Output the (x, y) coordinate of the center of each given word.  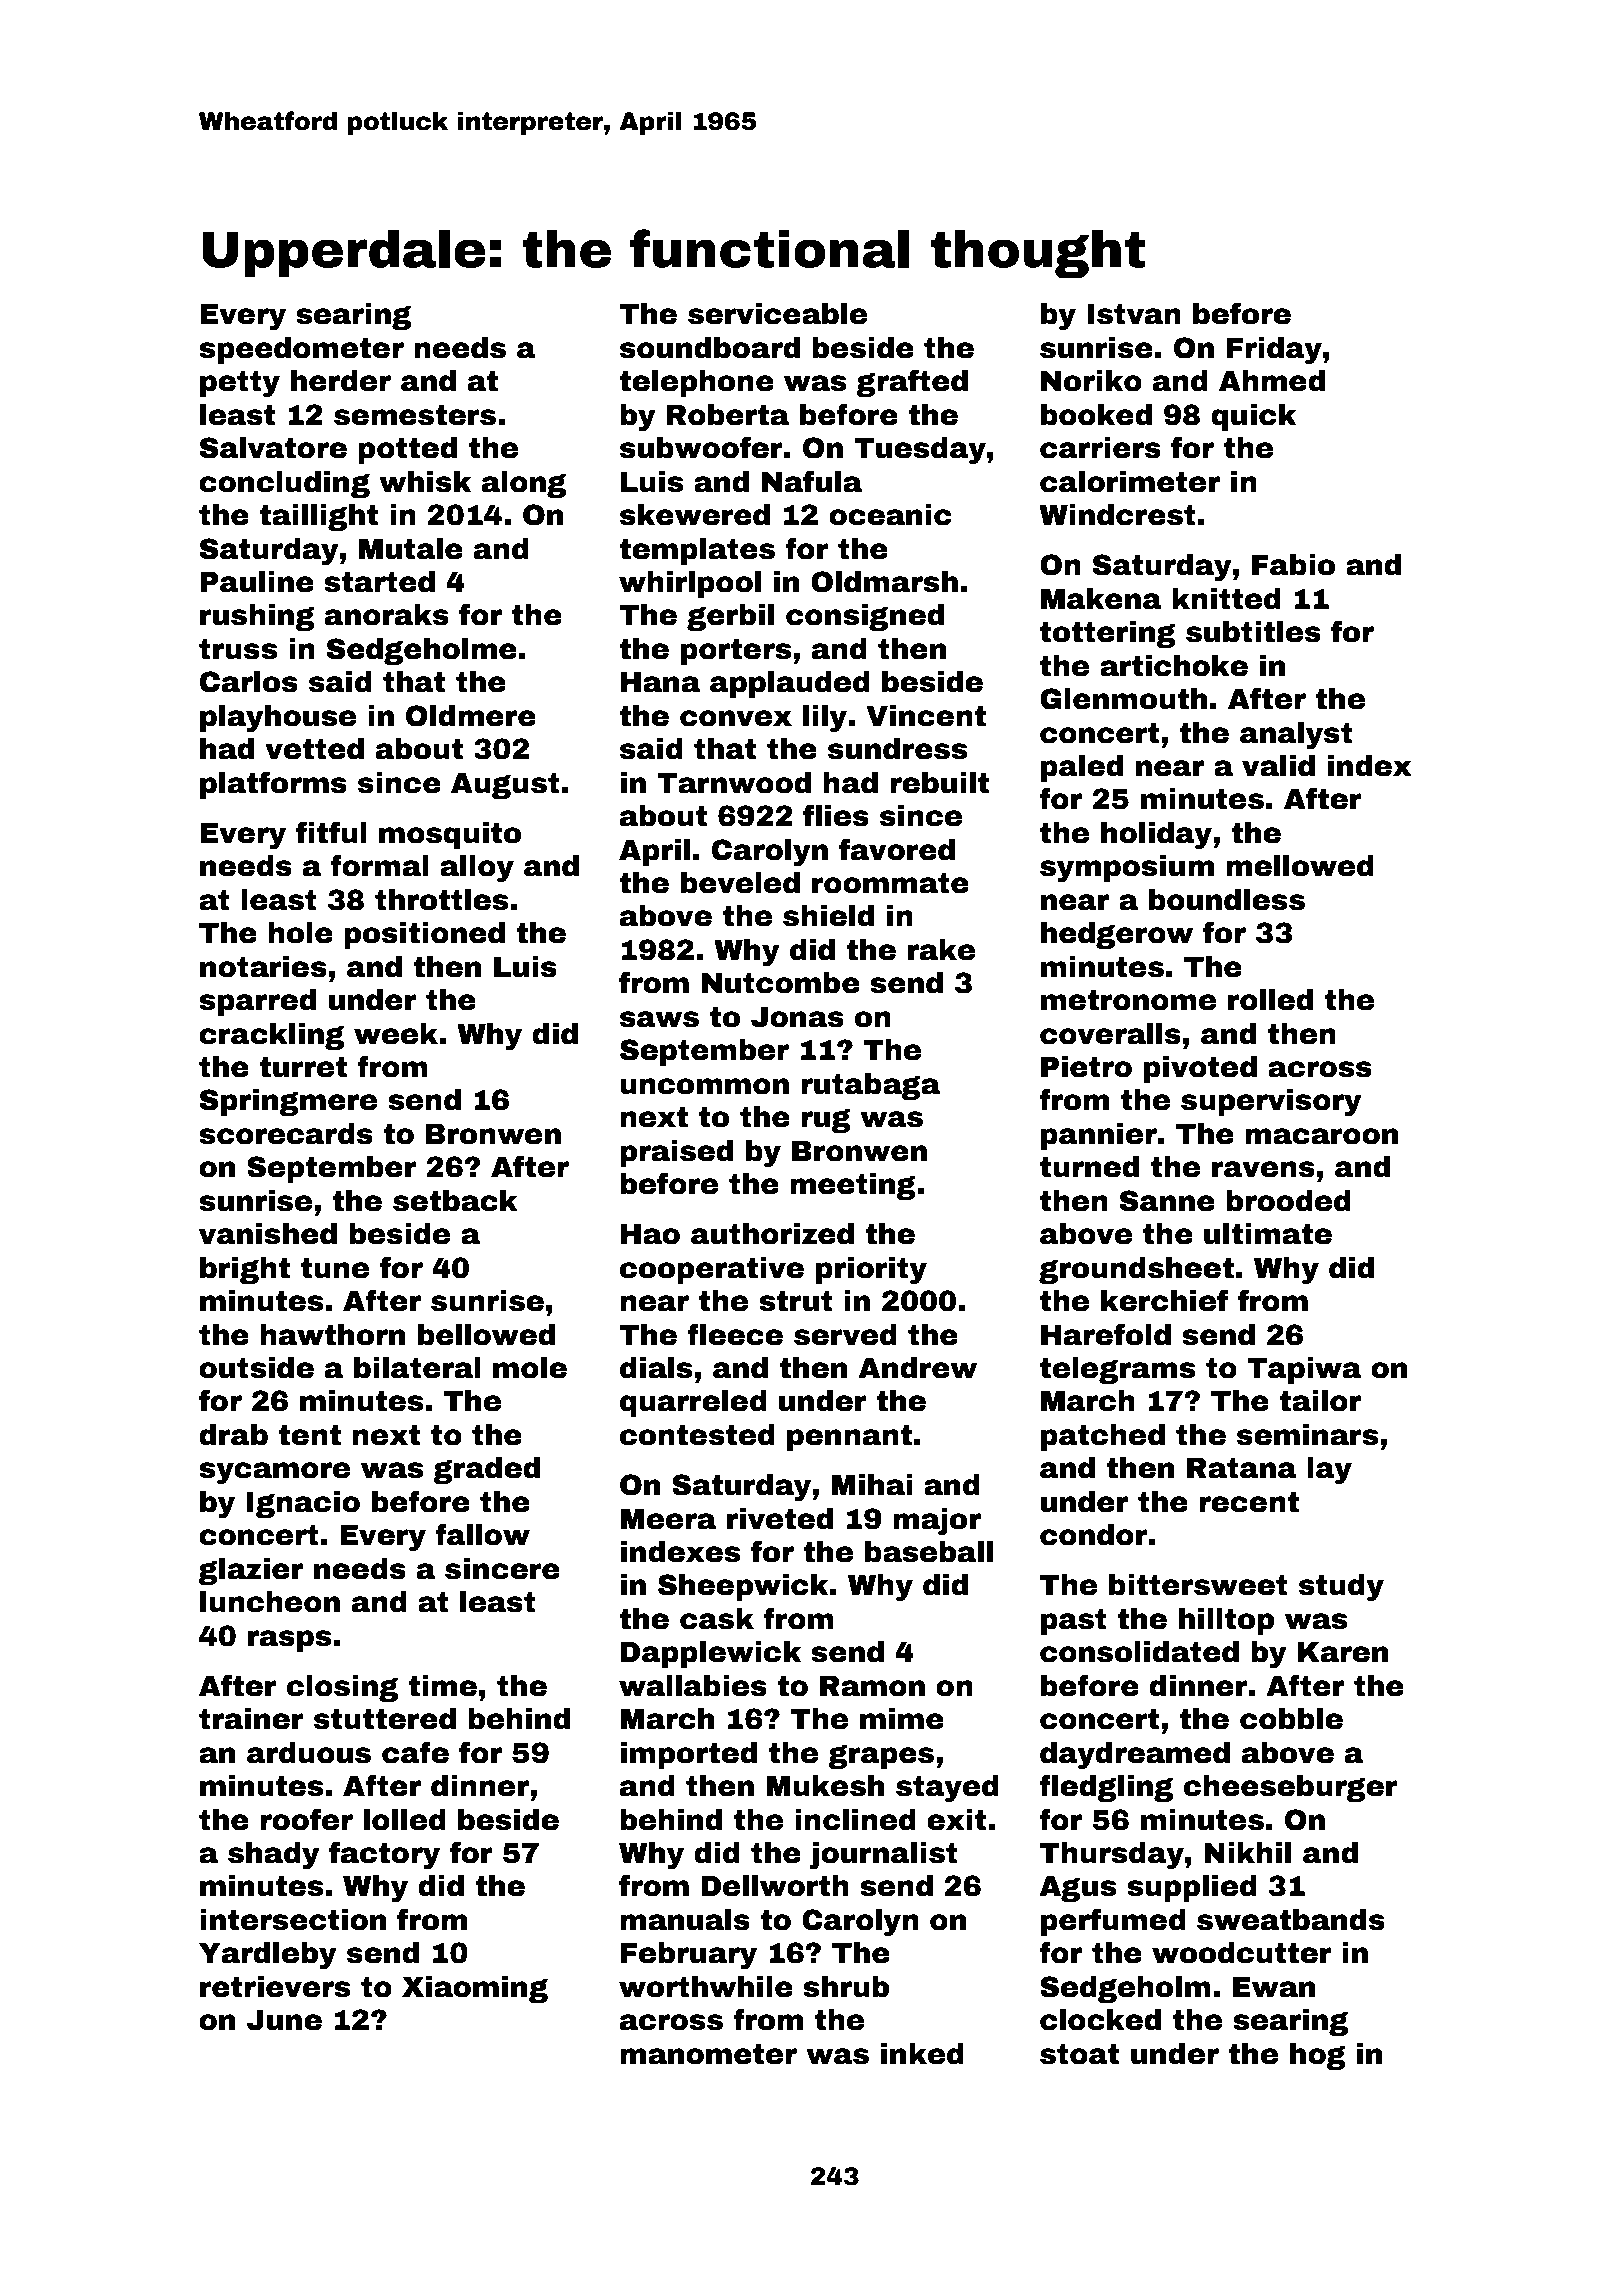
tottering (1108, 634)
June (284, 2020)
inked (922, 2054)
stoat (1079, 2054)
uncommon (704, 1086)
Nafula (812, 481)
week (396, 1034)
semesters (415, 415)
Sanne (1167, 1201)
